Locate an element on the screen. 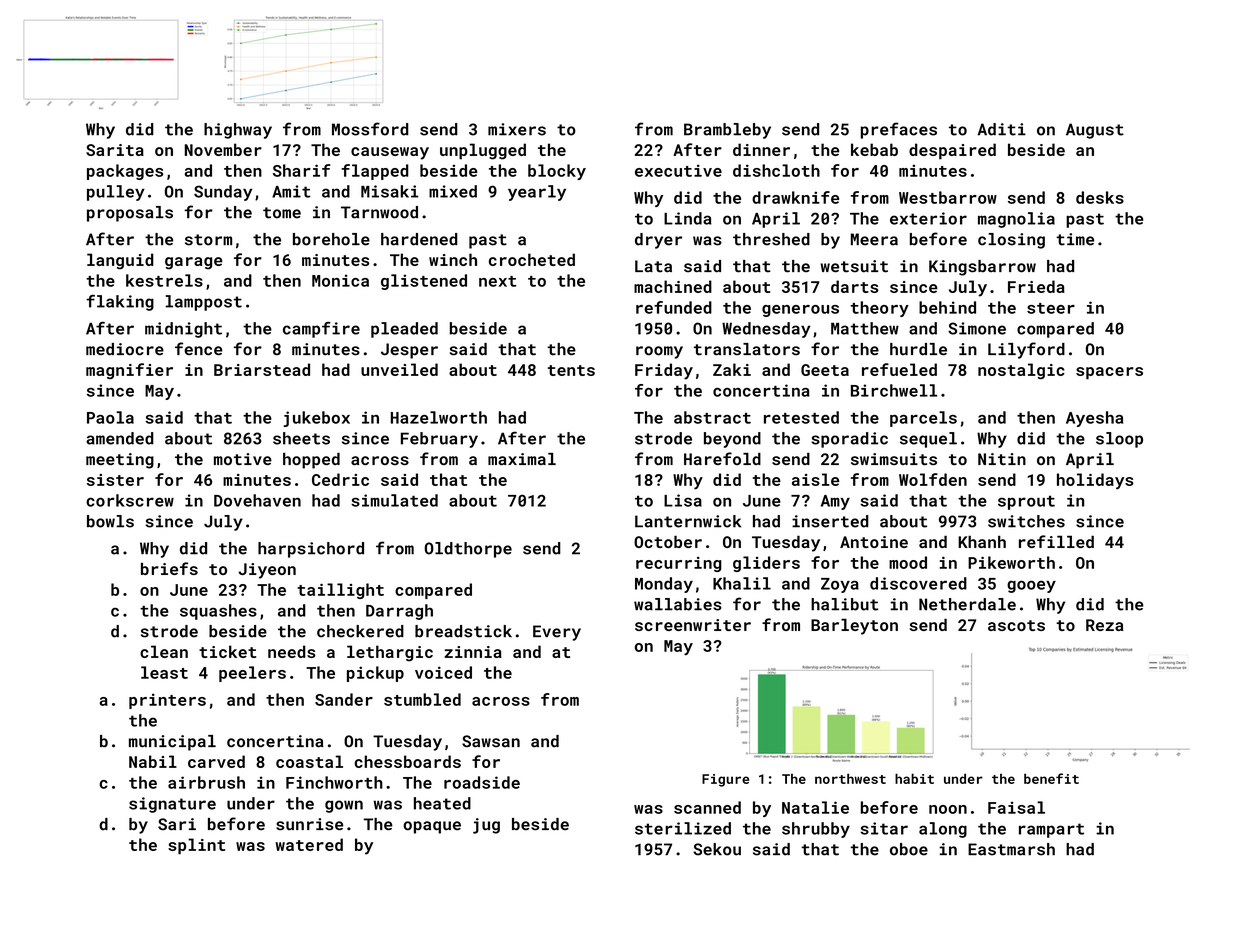 This screenshot has width=1233, height=952. sterilized is located at coordinates (683, 828).
